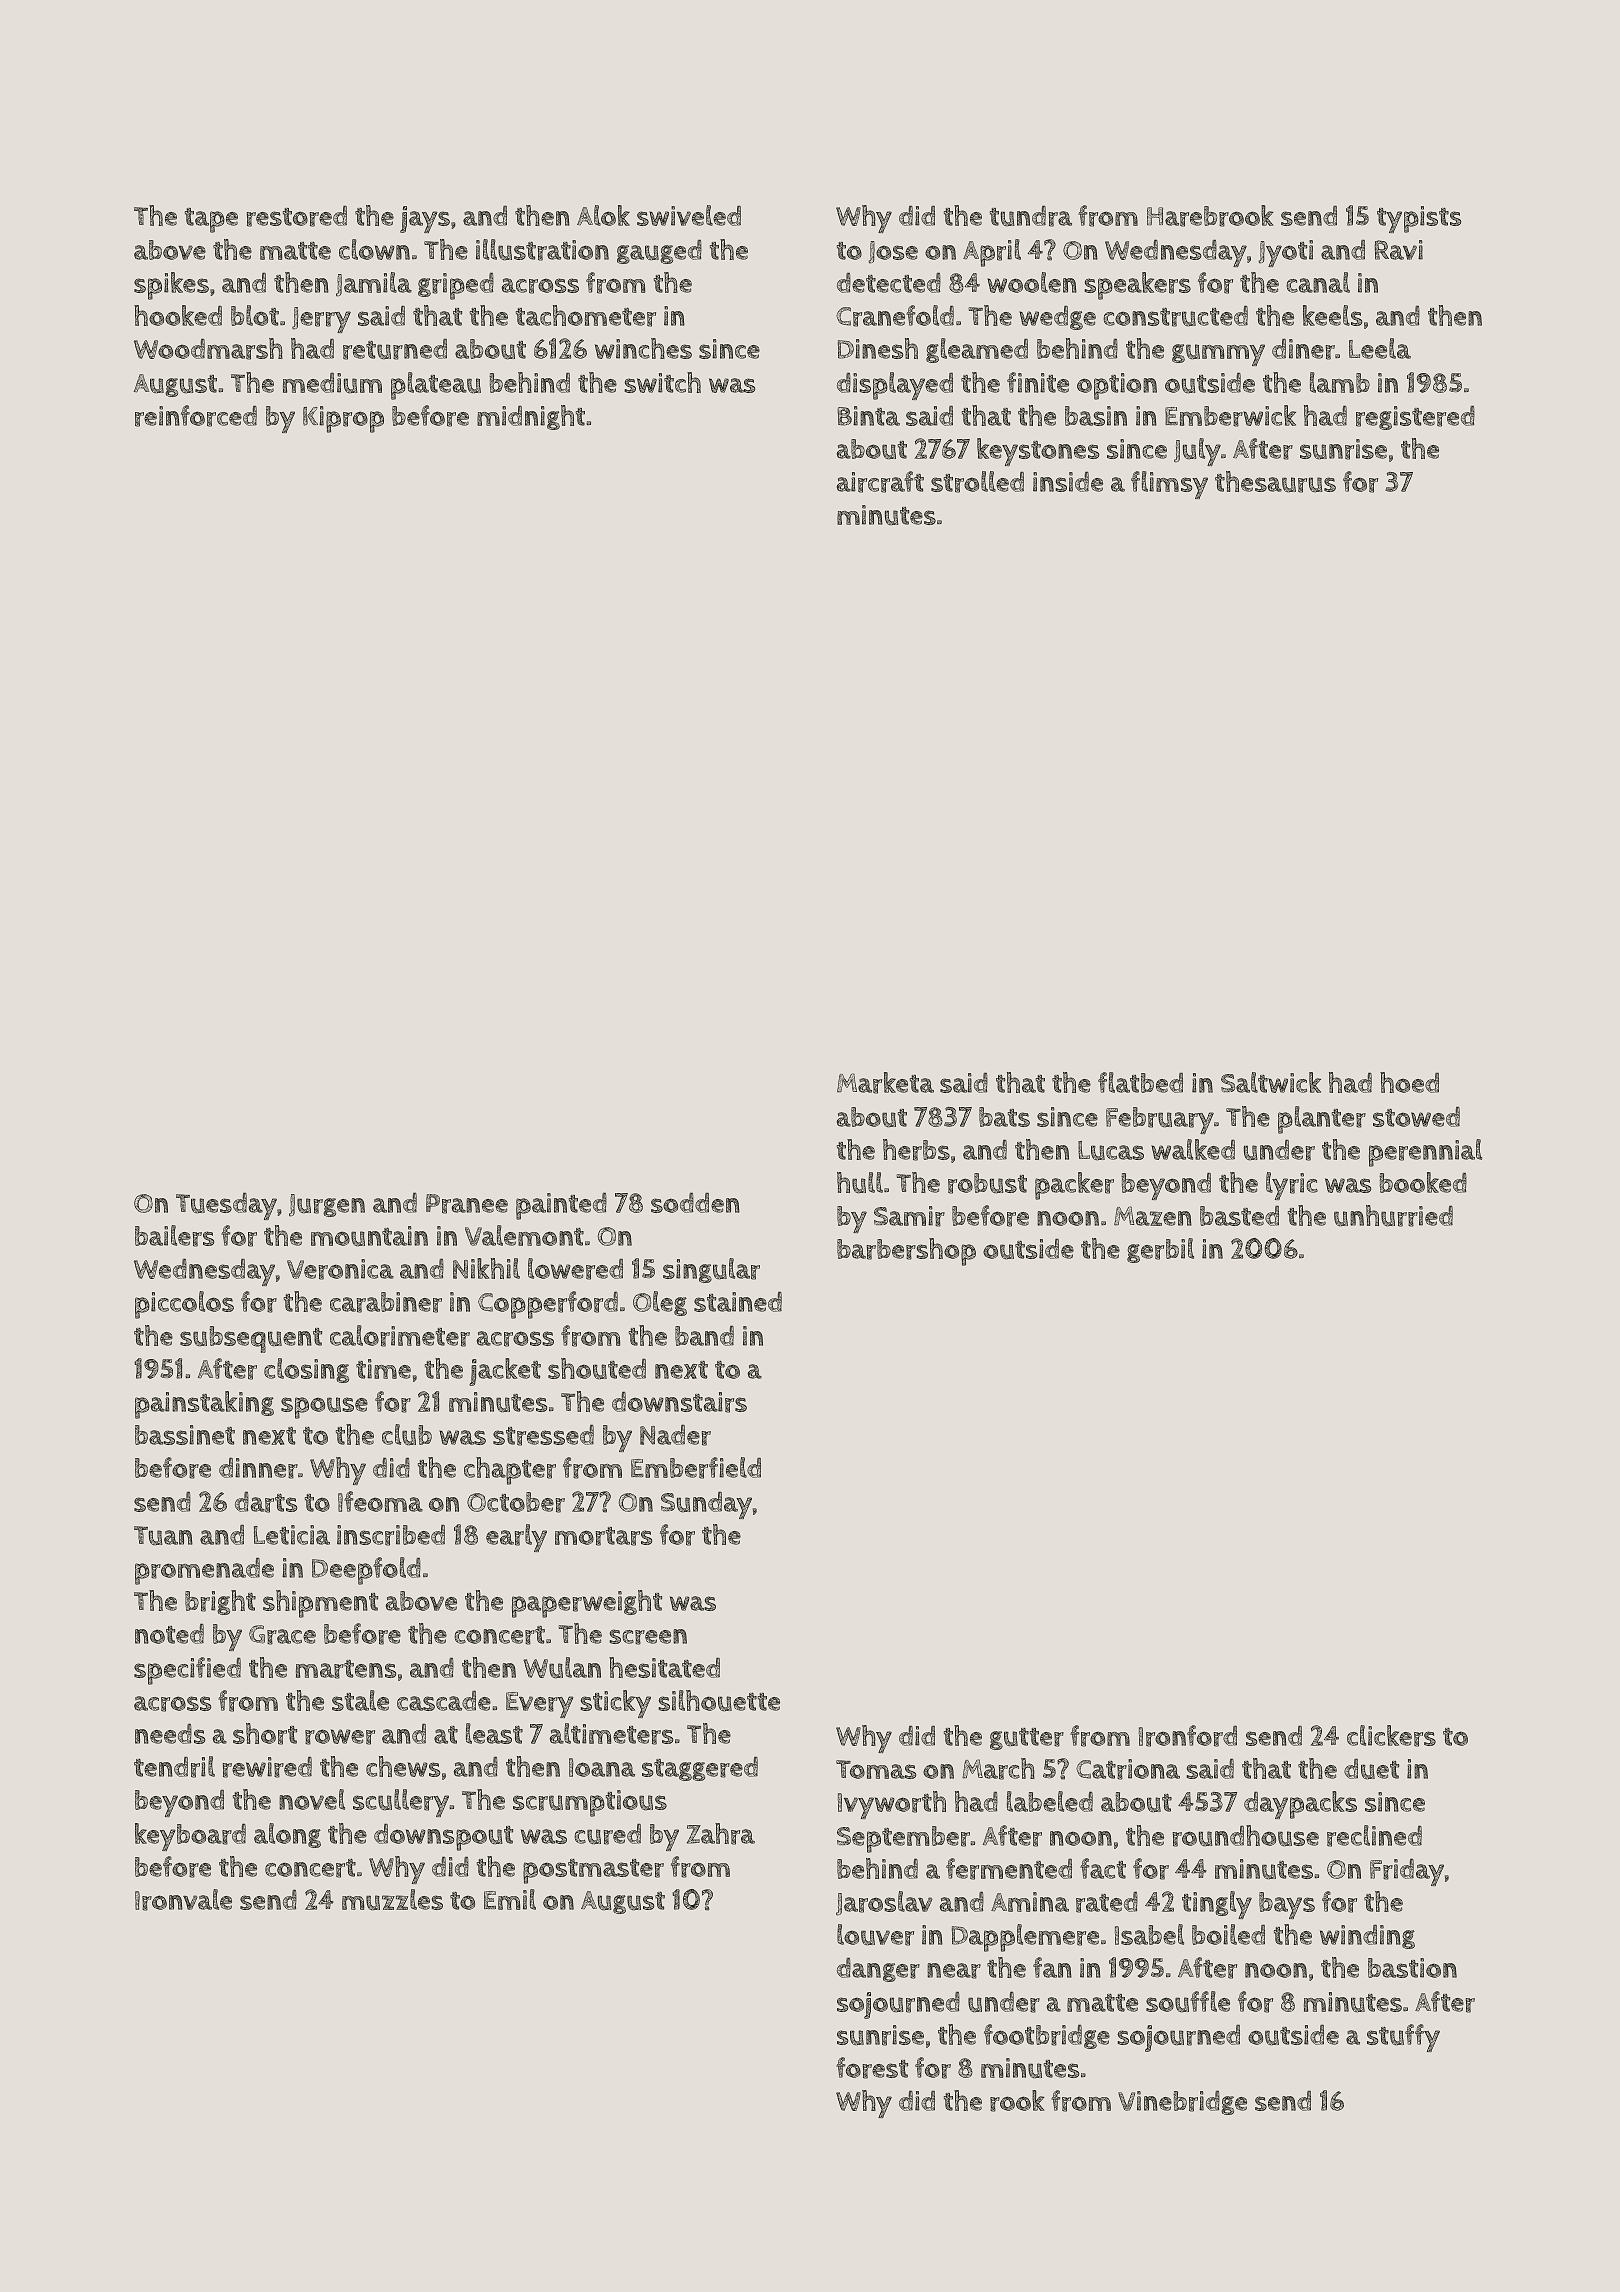  Describe the element at coordinates (510, 1899) in the screenshot. I see `Emil` at that location.
